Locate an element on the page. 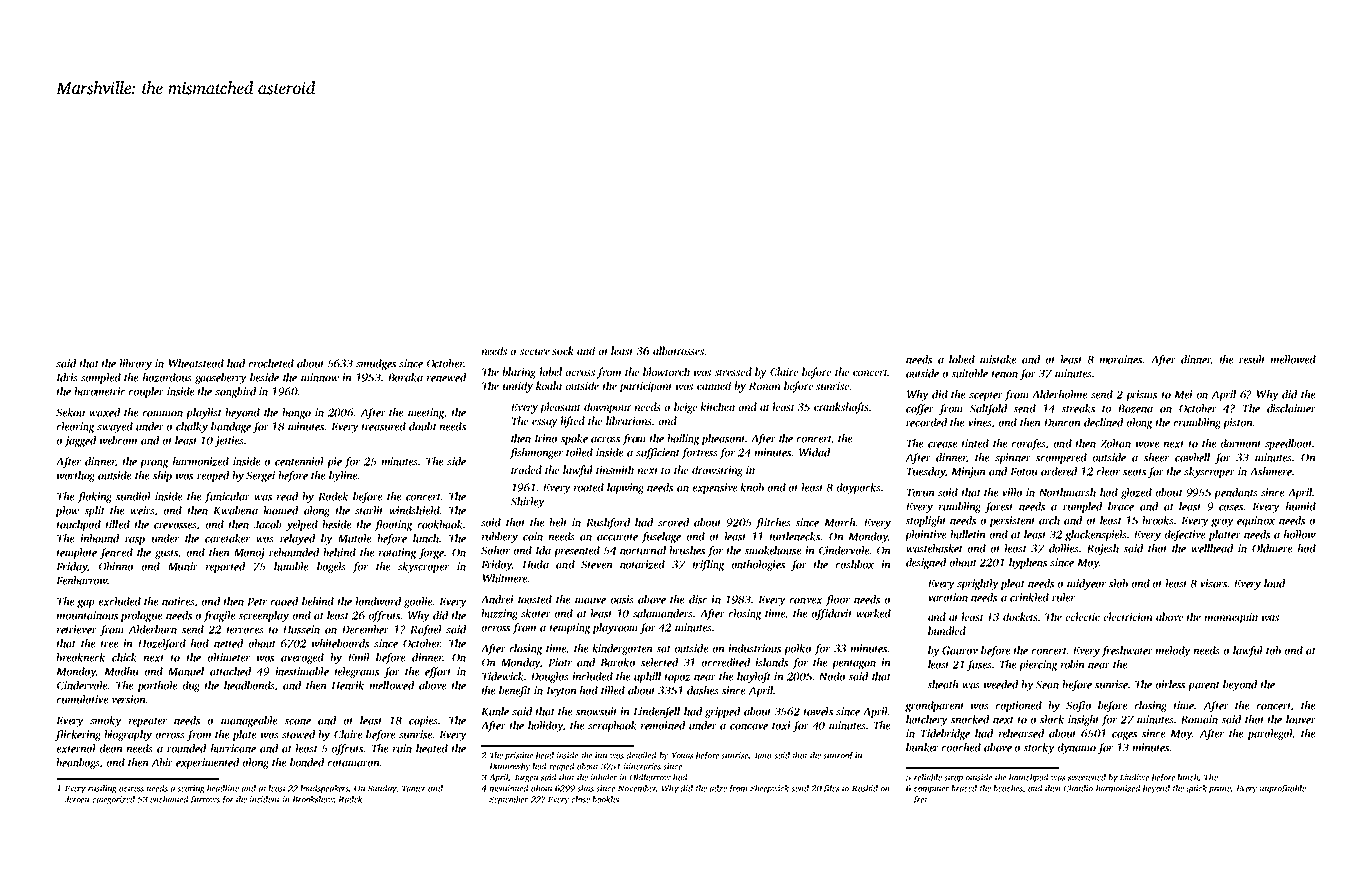  albatrosses is located at coordinates (678, 350).
